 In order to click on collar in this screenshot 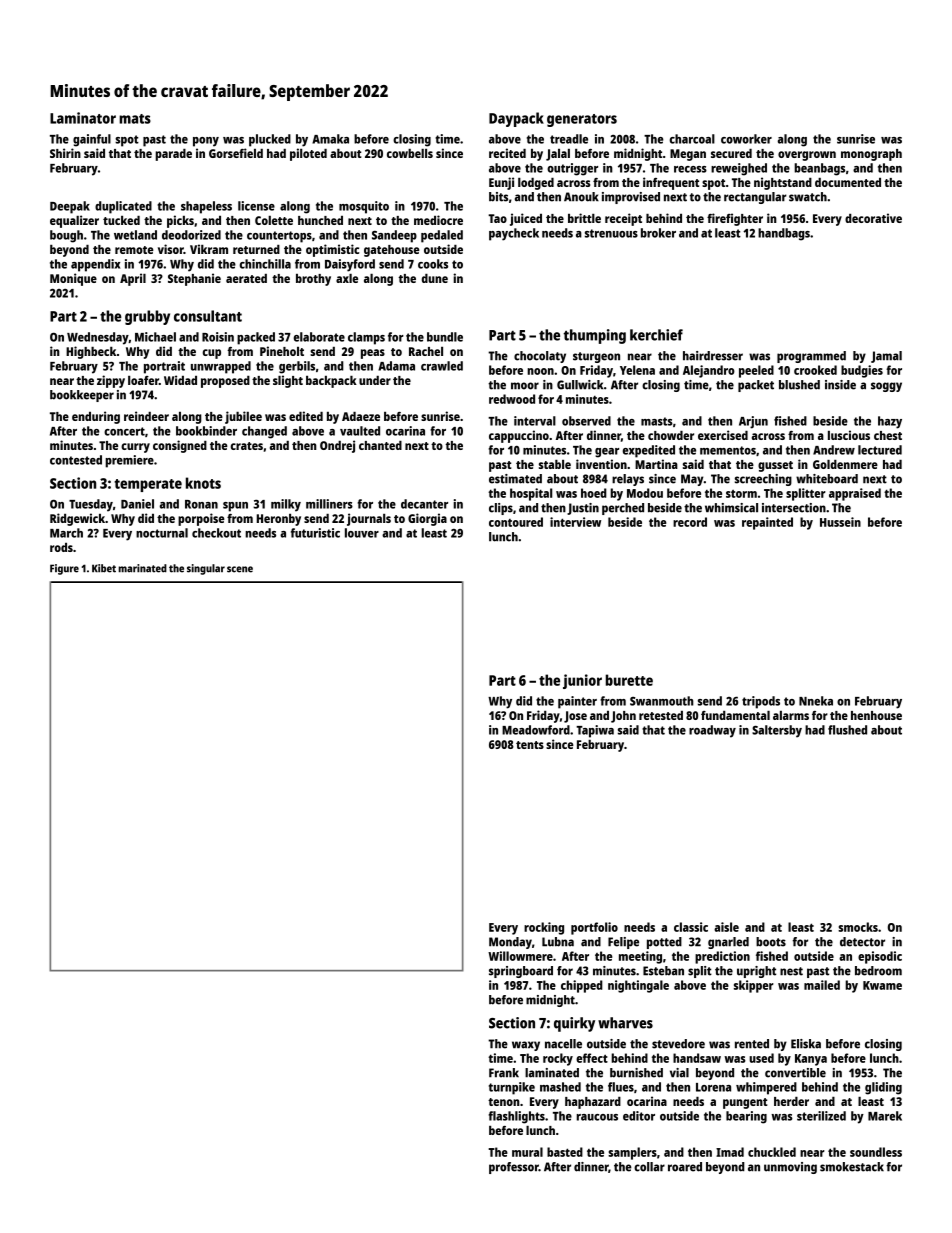, I will do `click(649, 1167)`.
